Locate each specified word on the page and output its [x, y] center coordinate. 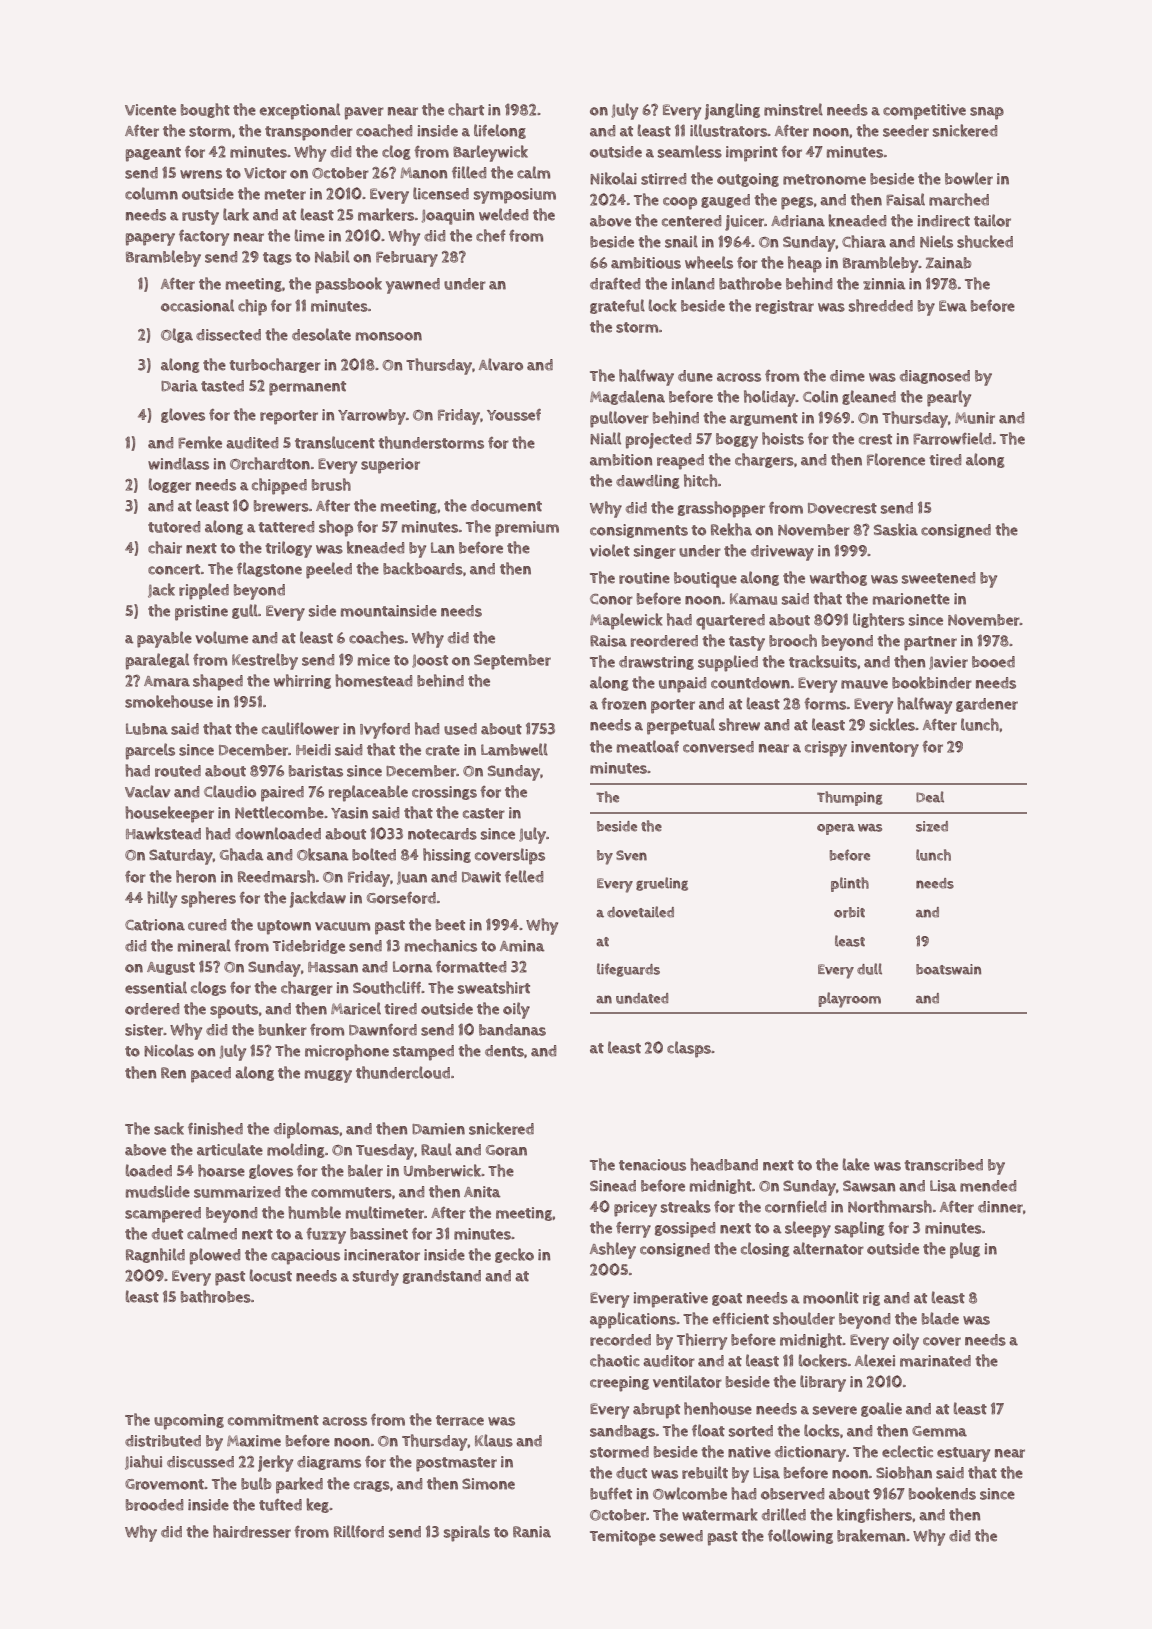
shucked [985, 241]
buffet [611, 1494]
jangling [732, 111]
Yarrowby [372, 417]
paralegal [157, 661]
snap [987, 113]
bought [205, 110]
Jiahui [143, 1462]
